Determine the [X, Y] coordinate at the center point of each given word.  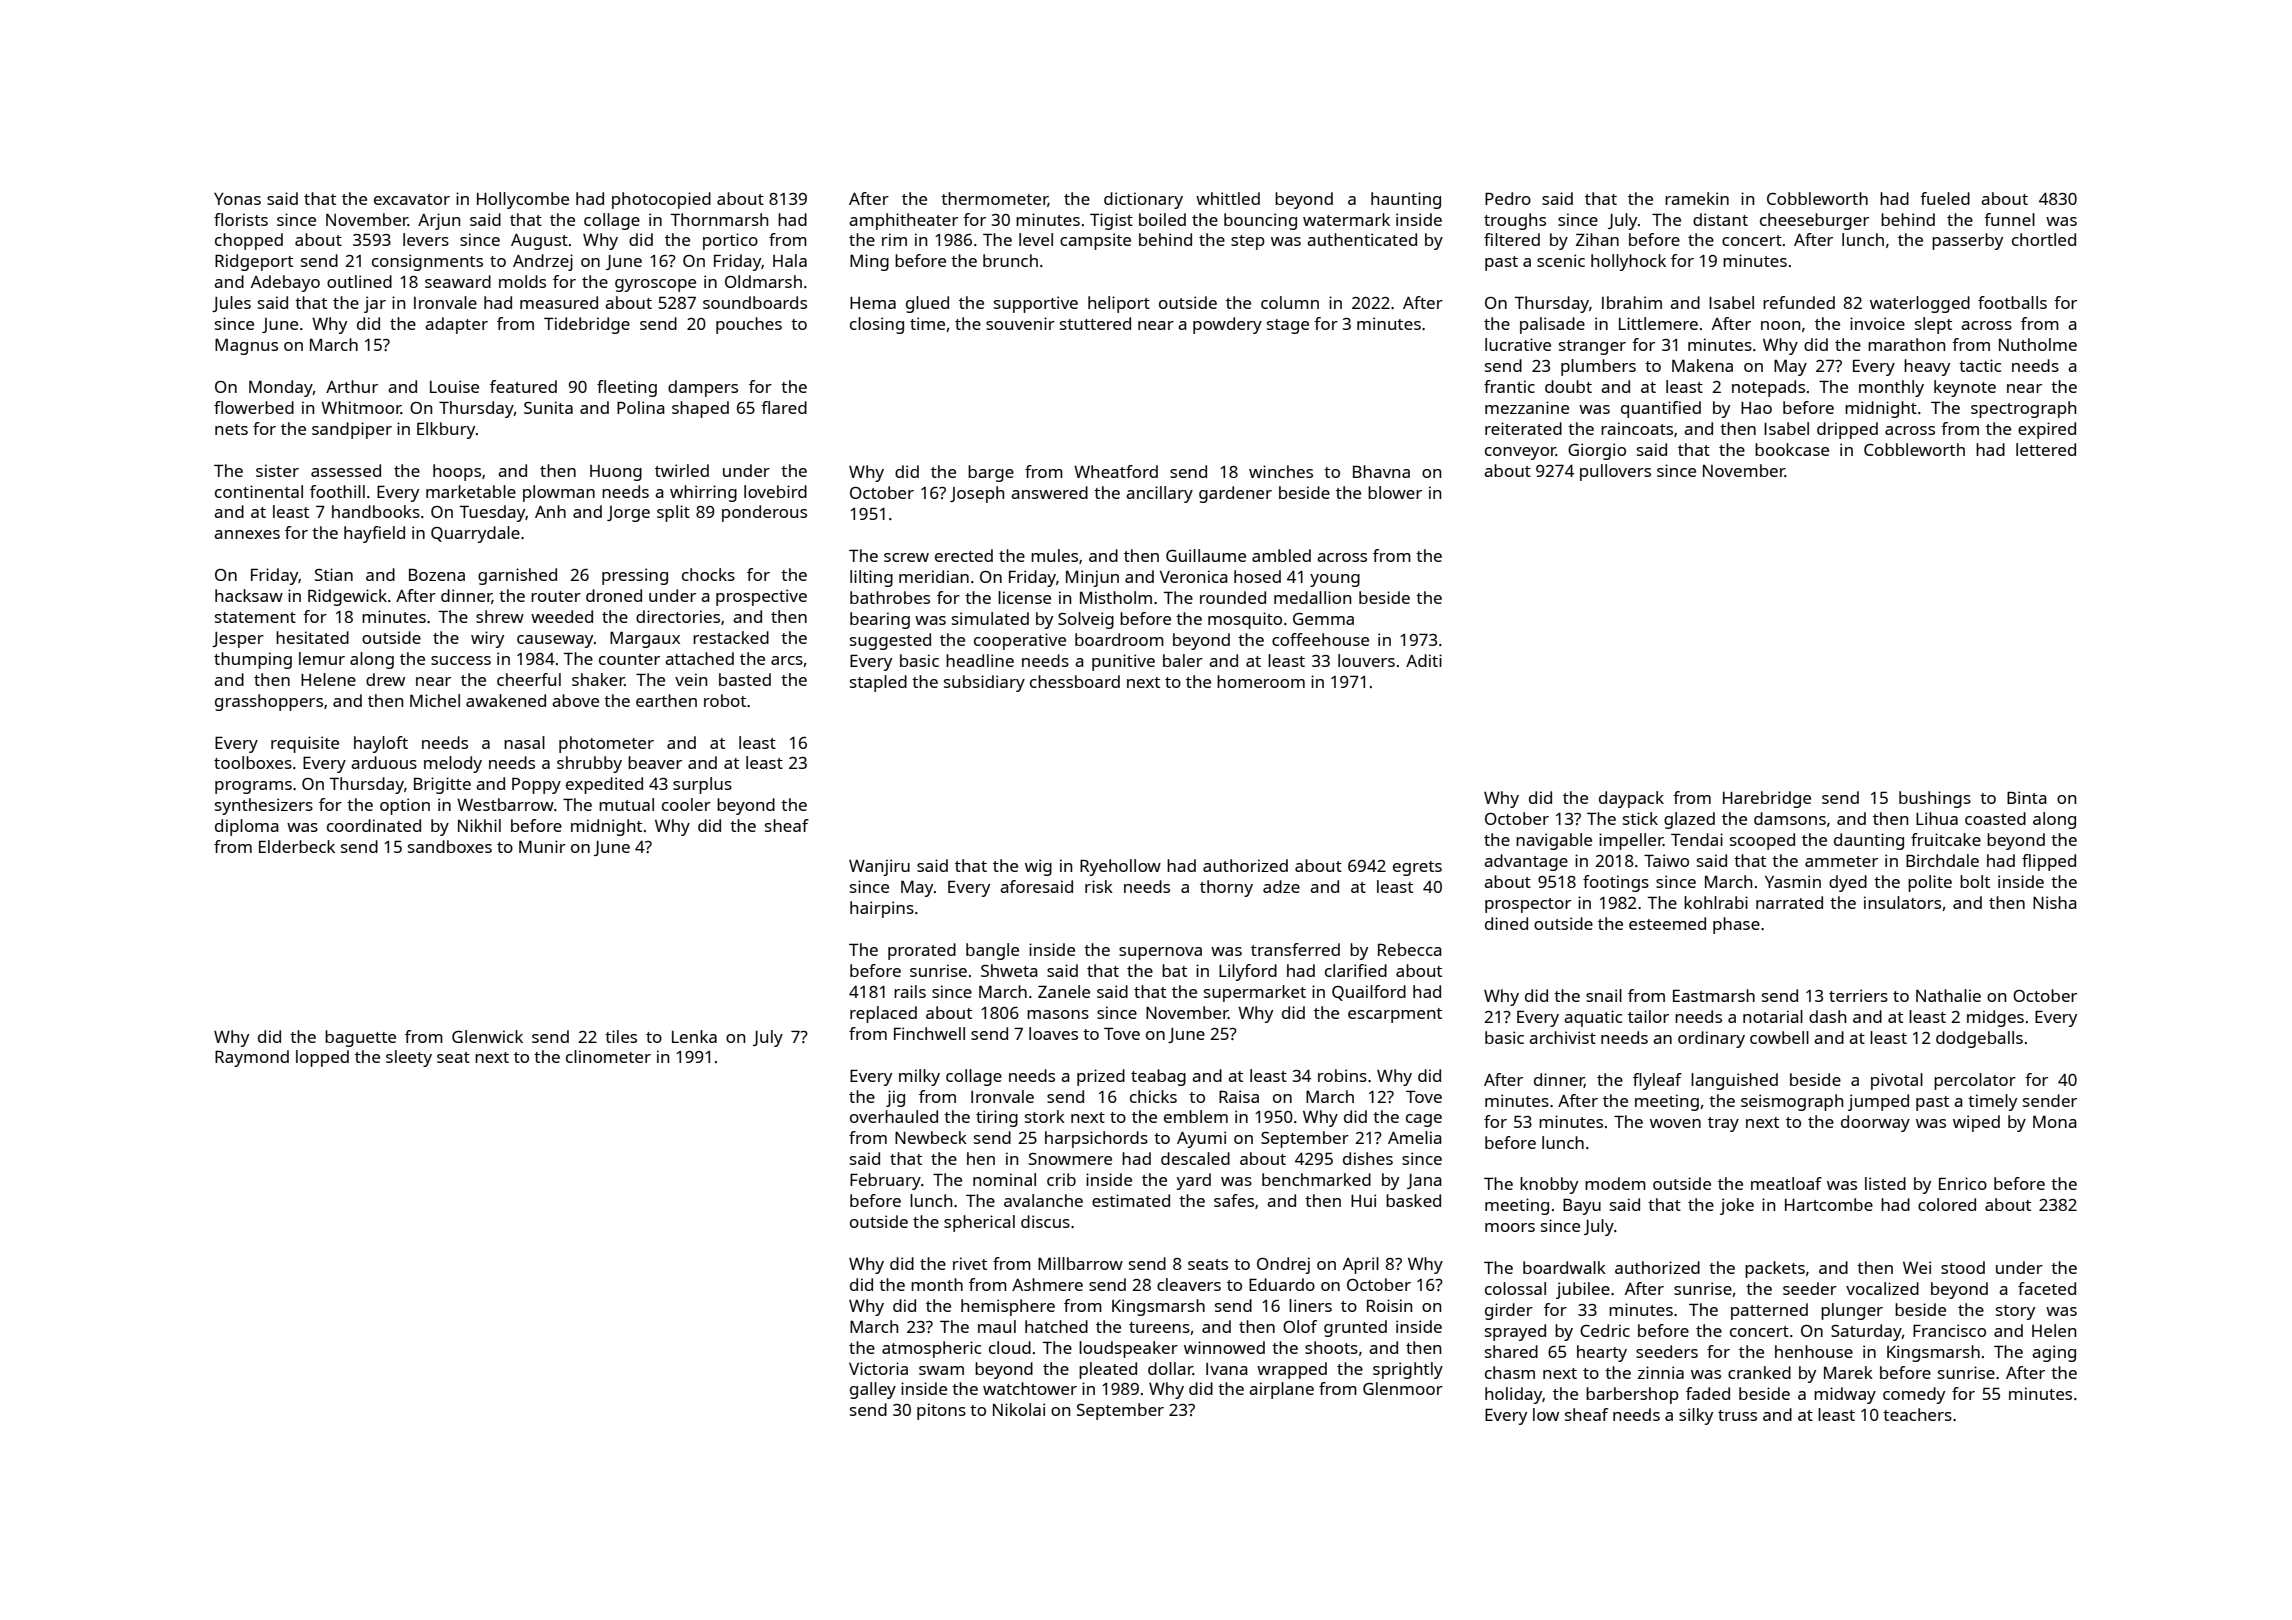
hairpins [882, 909]
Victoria [878, 1368]
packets [1775, 1269]
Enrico [1963, 1183]
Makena [1702, 365]
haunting [1406, 200]
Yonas [237, 199]
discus [1045, 1221]
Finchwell [929, 1033]
